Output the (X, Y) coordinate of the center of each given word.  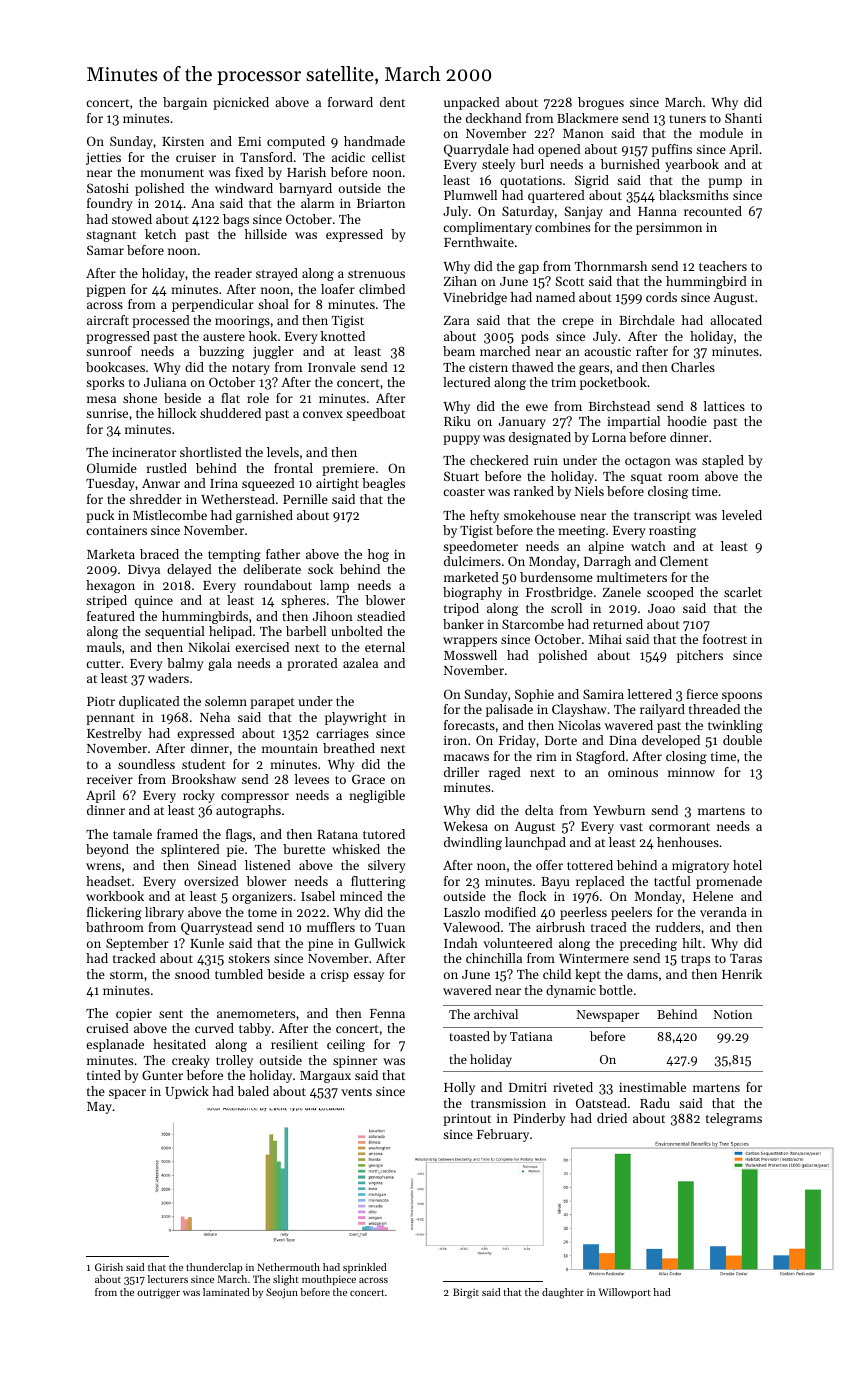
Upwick (187, 1092)
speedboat (375, 414)
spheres (303, 601)
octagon (648, 462)
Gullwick (380, 943)
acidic (348, 157)
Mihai (605, 639)
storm (126, 975)
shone (140, 398)
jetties (103, 159)
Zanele (622, 592)
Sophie (534, 695)
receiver (110, 779)
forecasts (469, 725)
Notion (733, 1014)
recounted (713, 211)
